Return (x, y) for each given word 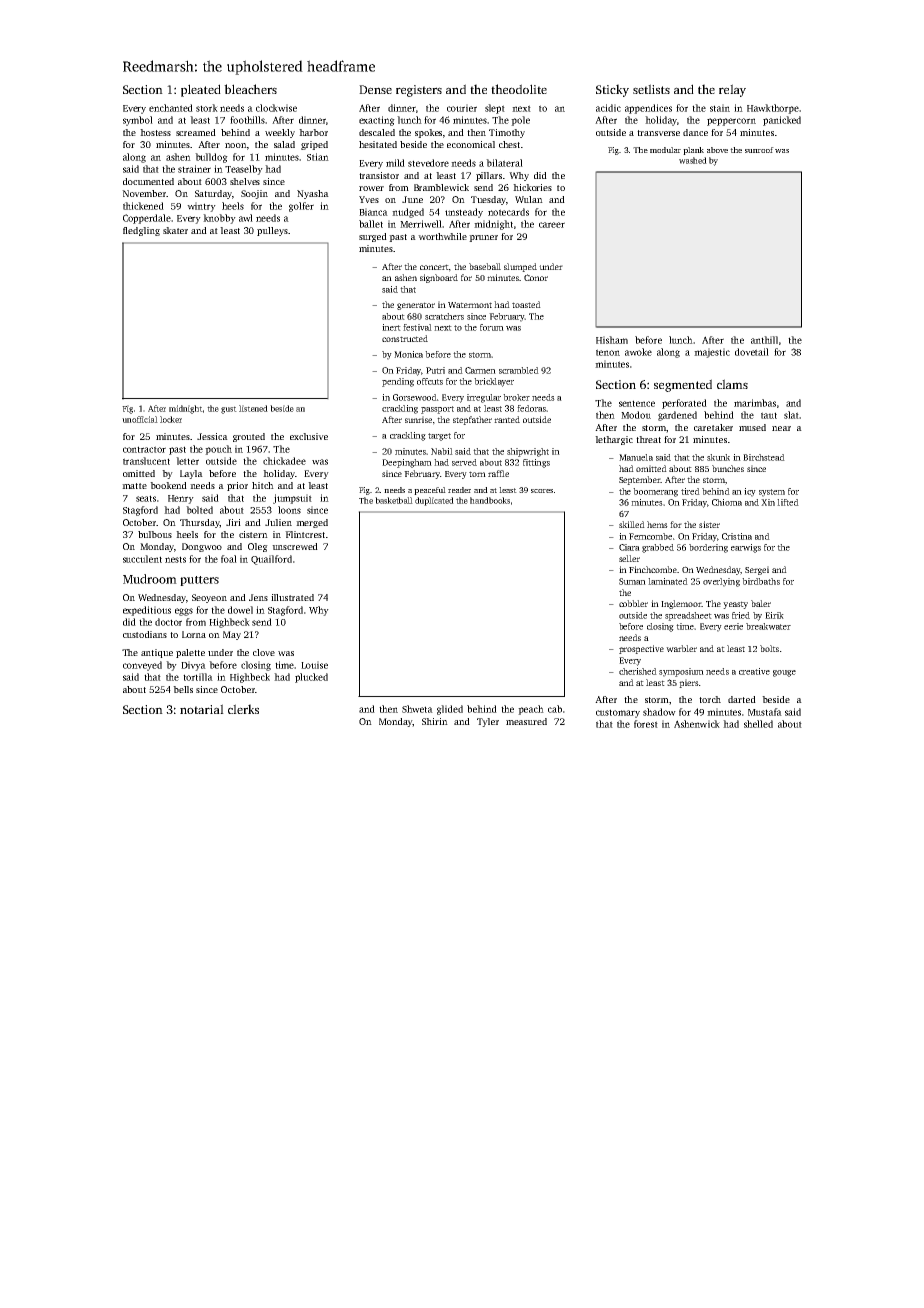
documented (148, 181)
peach (531, 710)
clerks (243, 709)
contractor (144, 449)
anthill (764, 340)
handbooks (490, 500)
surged (373, 237)
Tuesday (488, 200)
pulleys (272, 231)
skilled (632, 524)
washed (693, 160)
